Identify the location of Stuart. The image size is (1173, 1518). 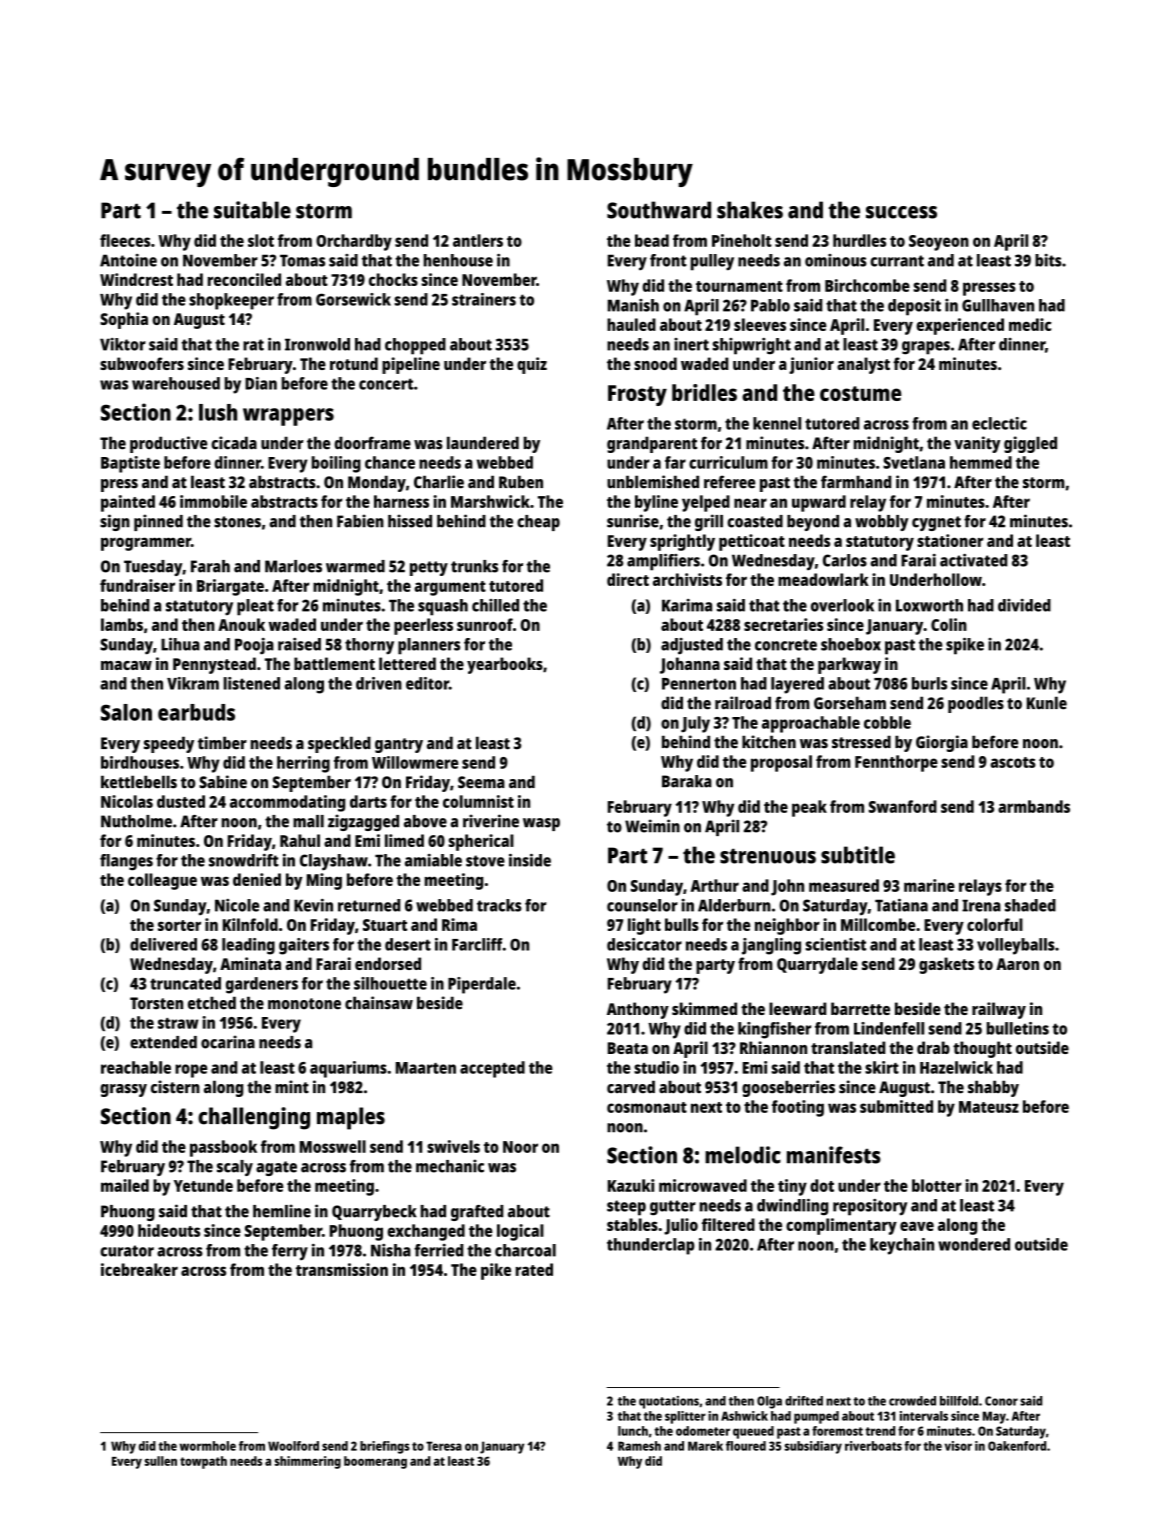
(385, 925).
